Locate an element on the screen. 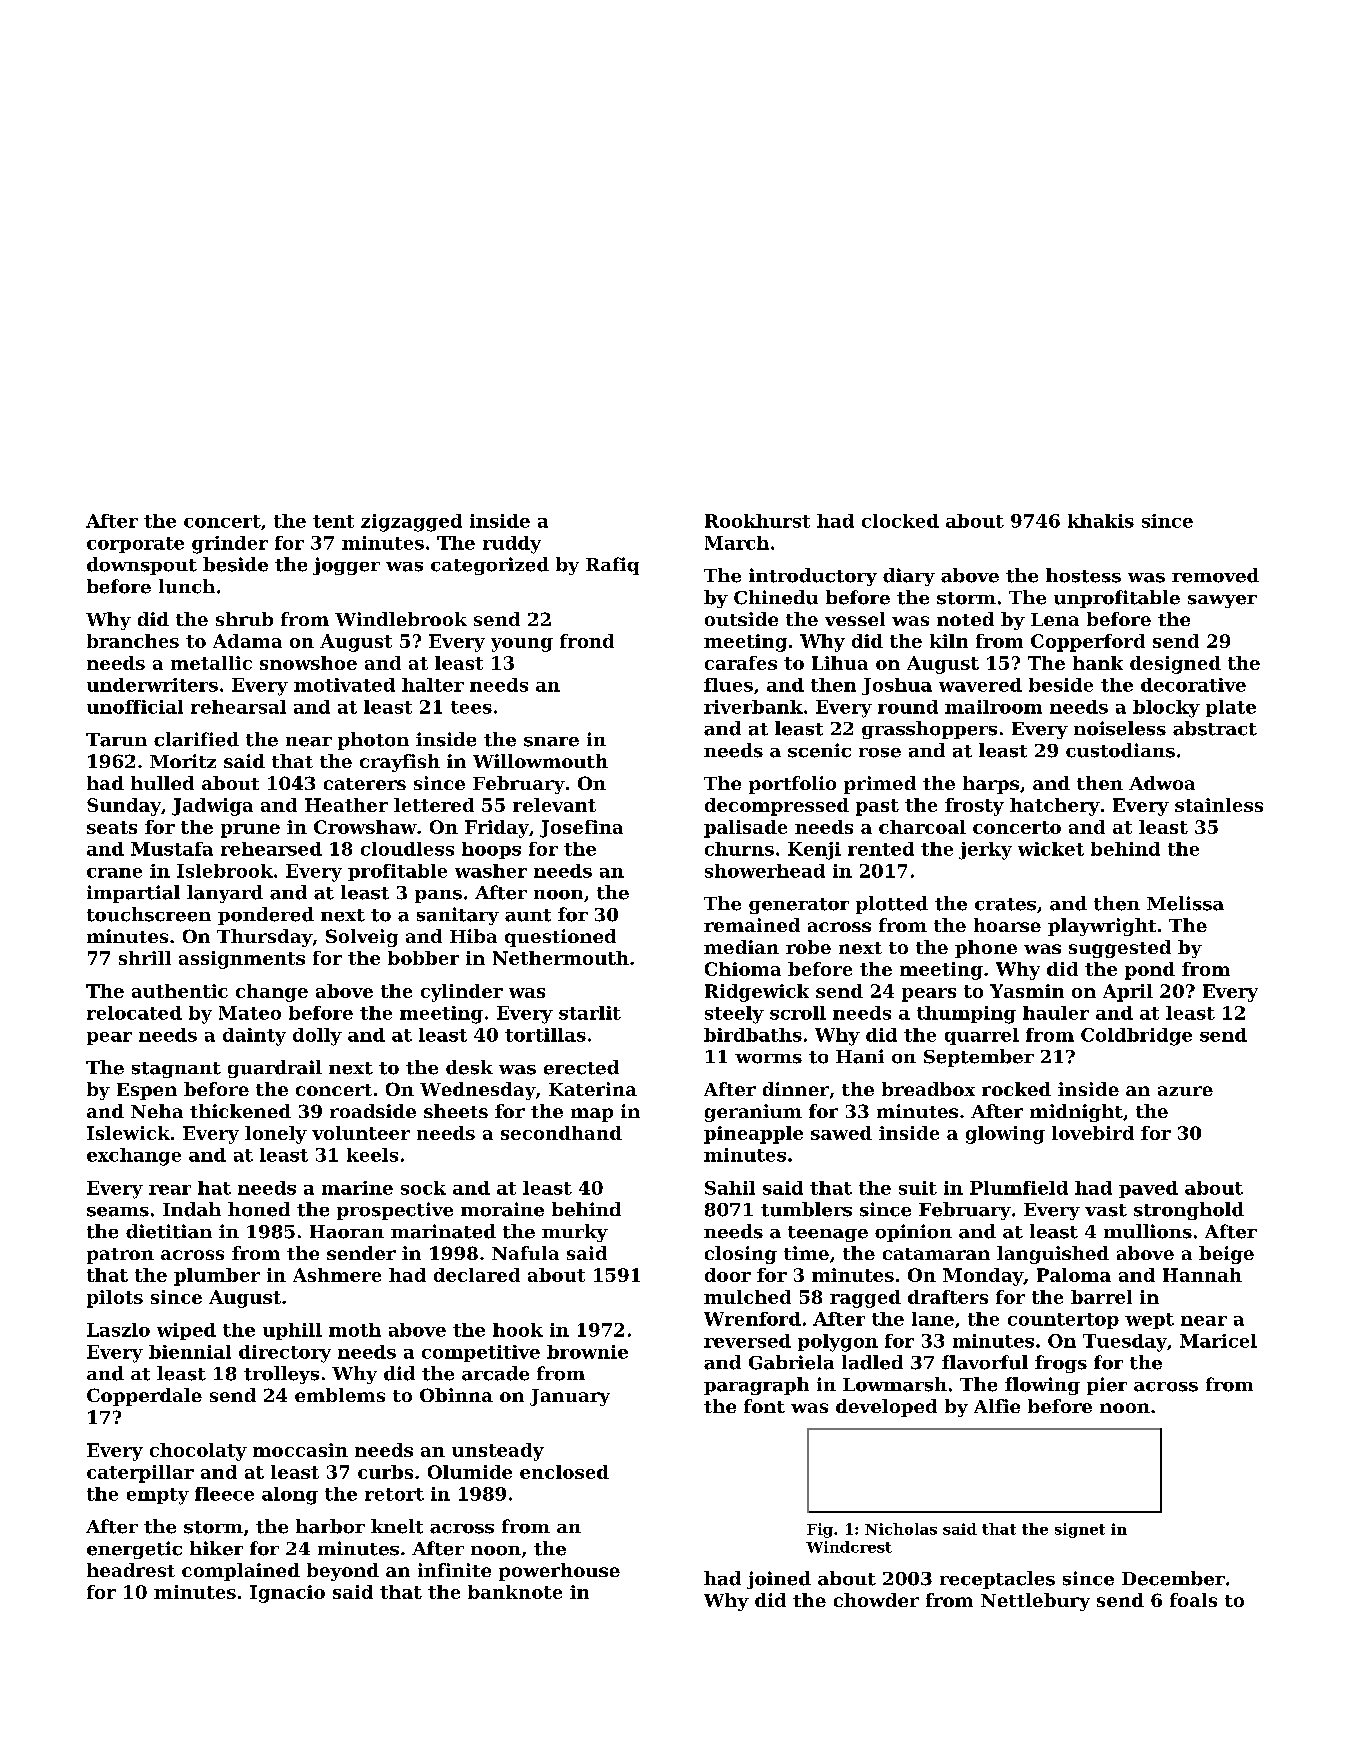  Ignacio is located at coordinates (287, 1594).
